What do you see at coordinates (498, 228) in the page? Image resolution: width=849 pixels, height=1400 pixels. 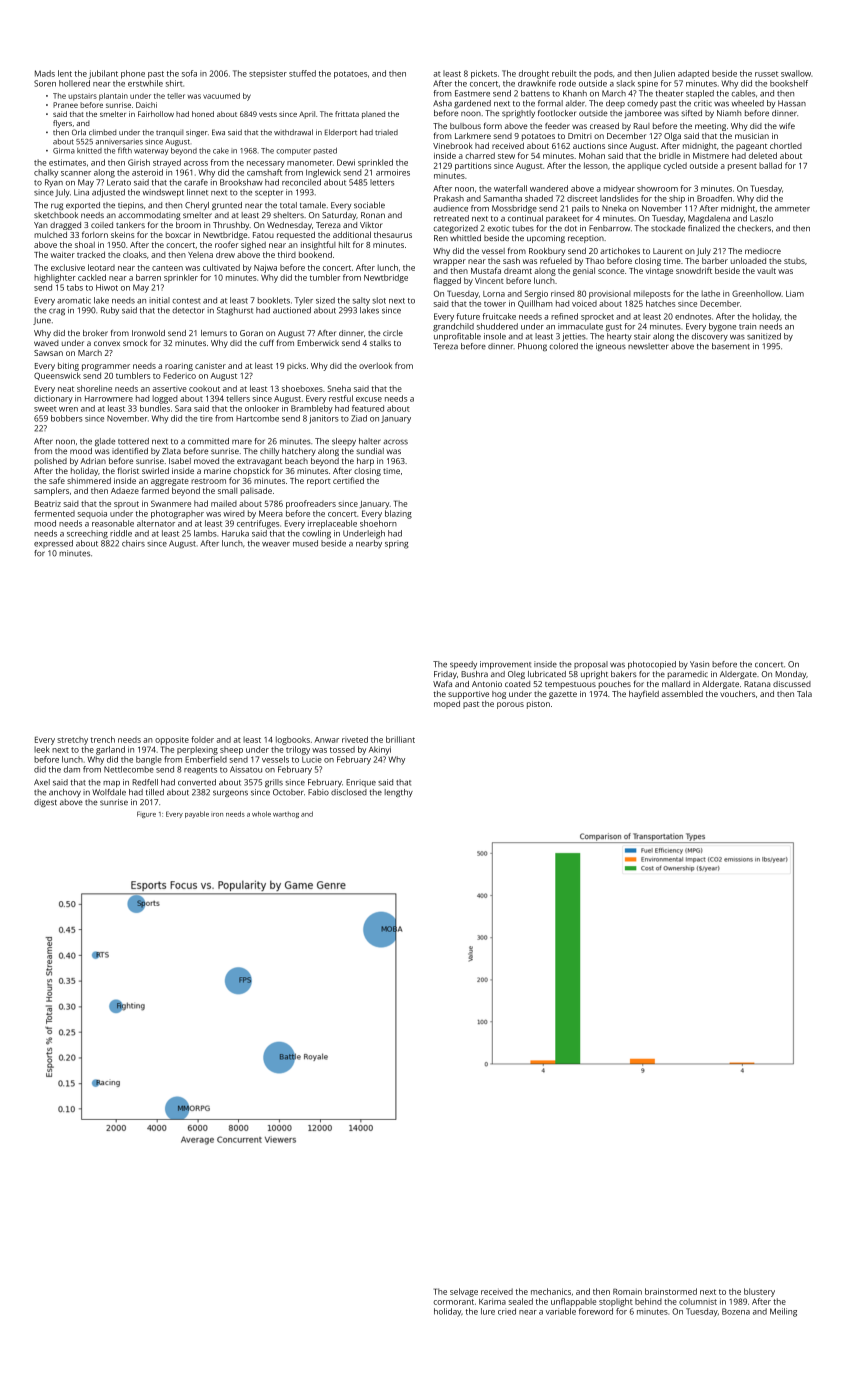 I see `exotic` at bounding box center [498, 228].
